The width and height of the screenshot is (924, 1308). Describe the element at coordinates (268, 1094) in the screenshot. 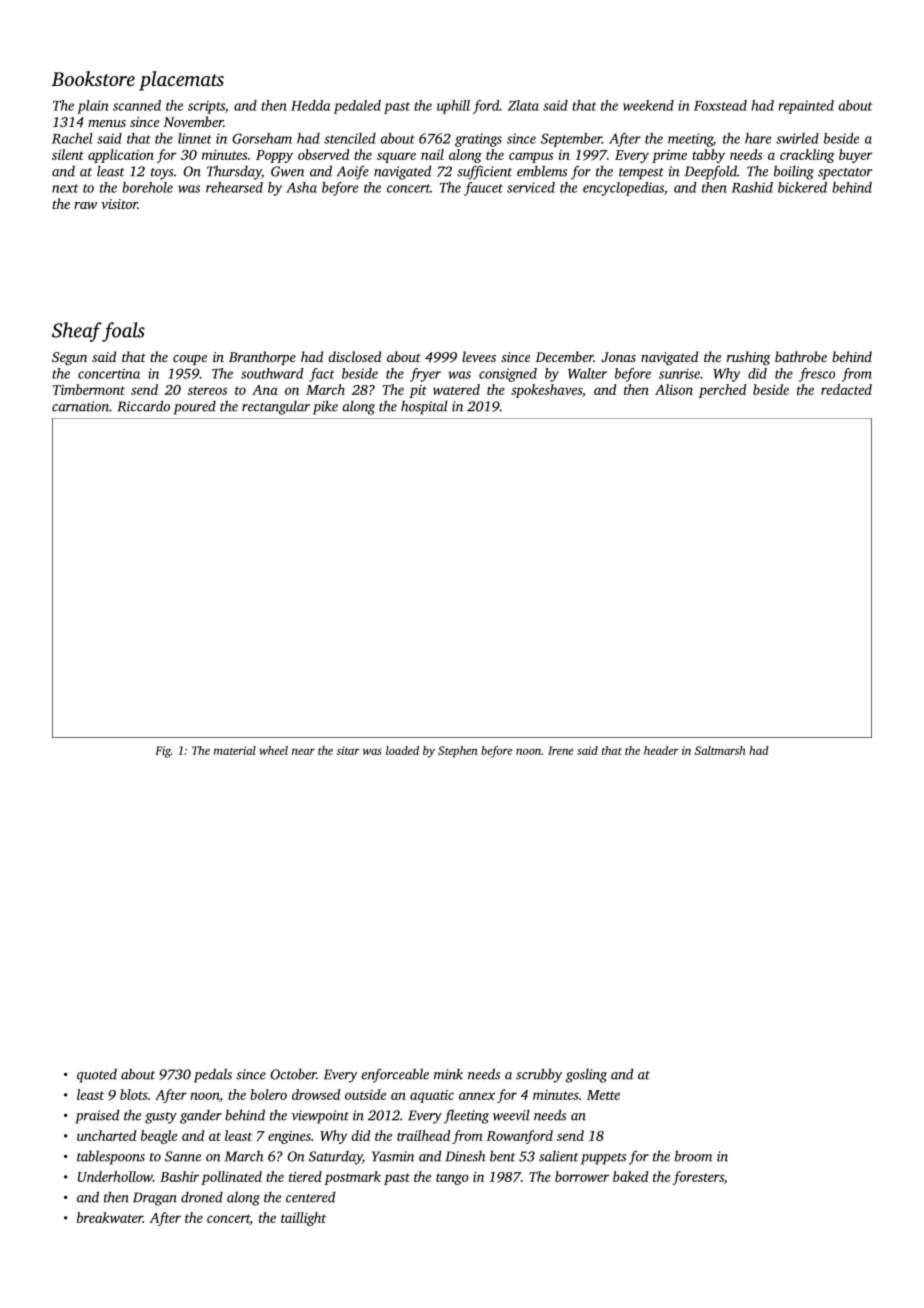

I see `bolero` at that location.
